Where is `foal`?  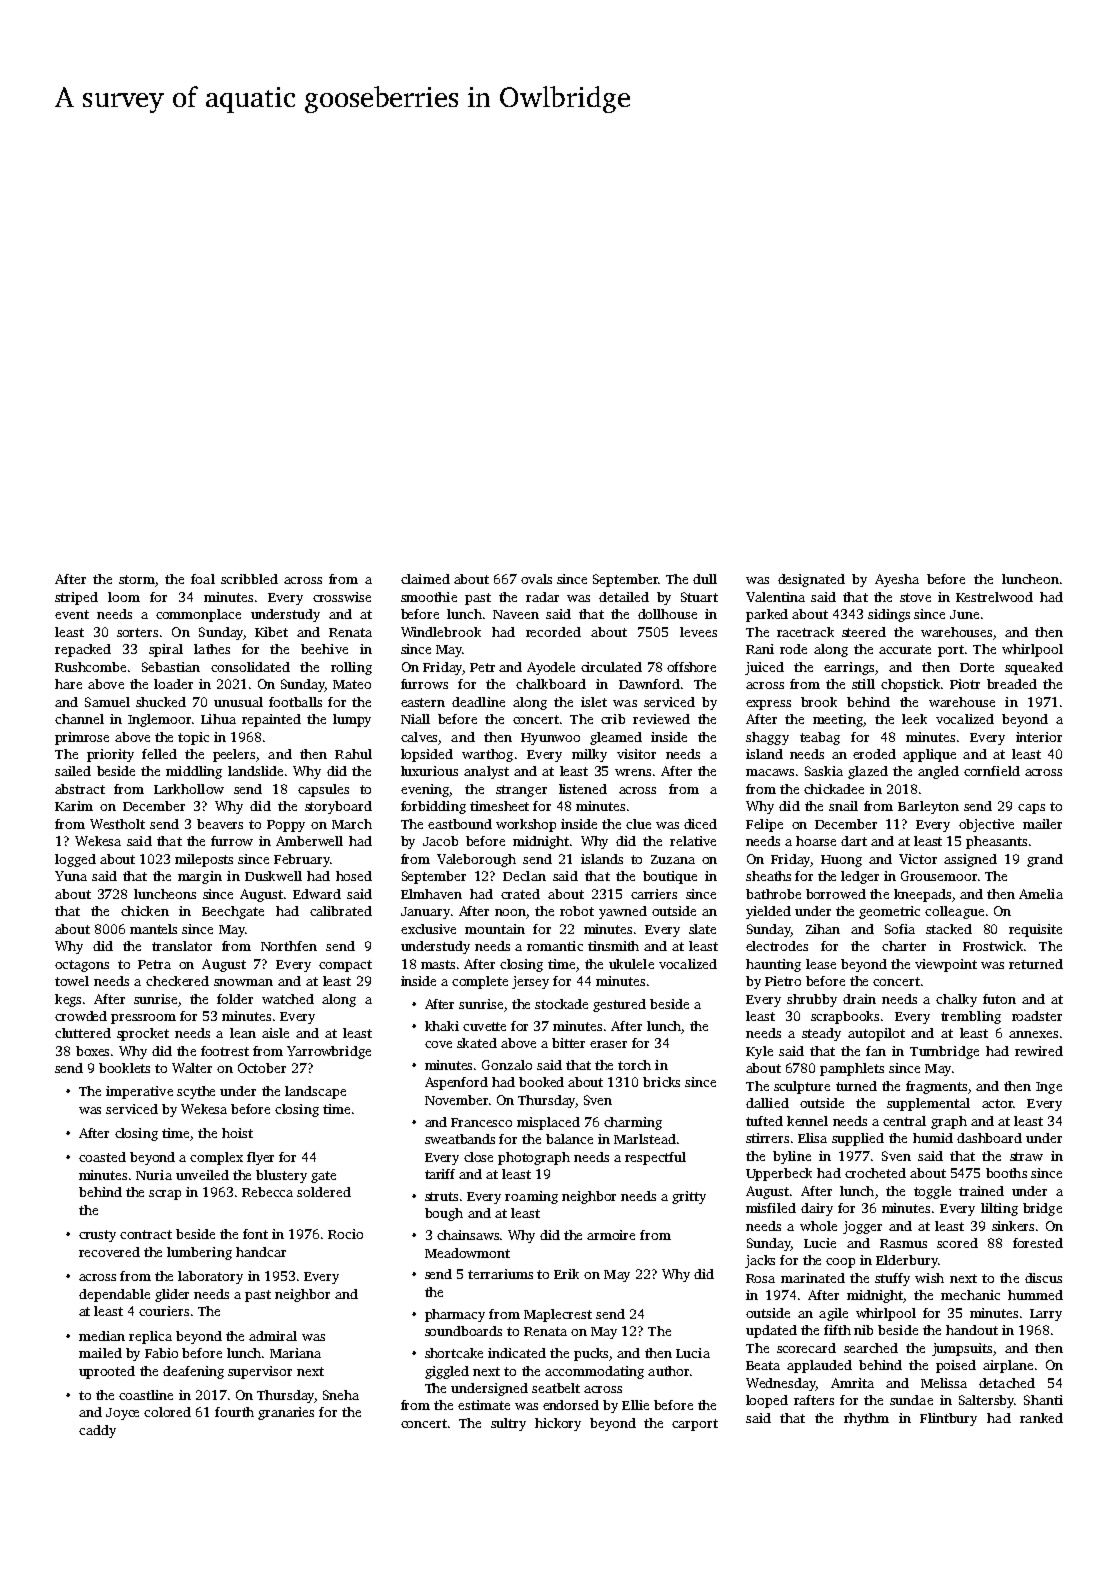
foal is located at coordinates (203, 579).
